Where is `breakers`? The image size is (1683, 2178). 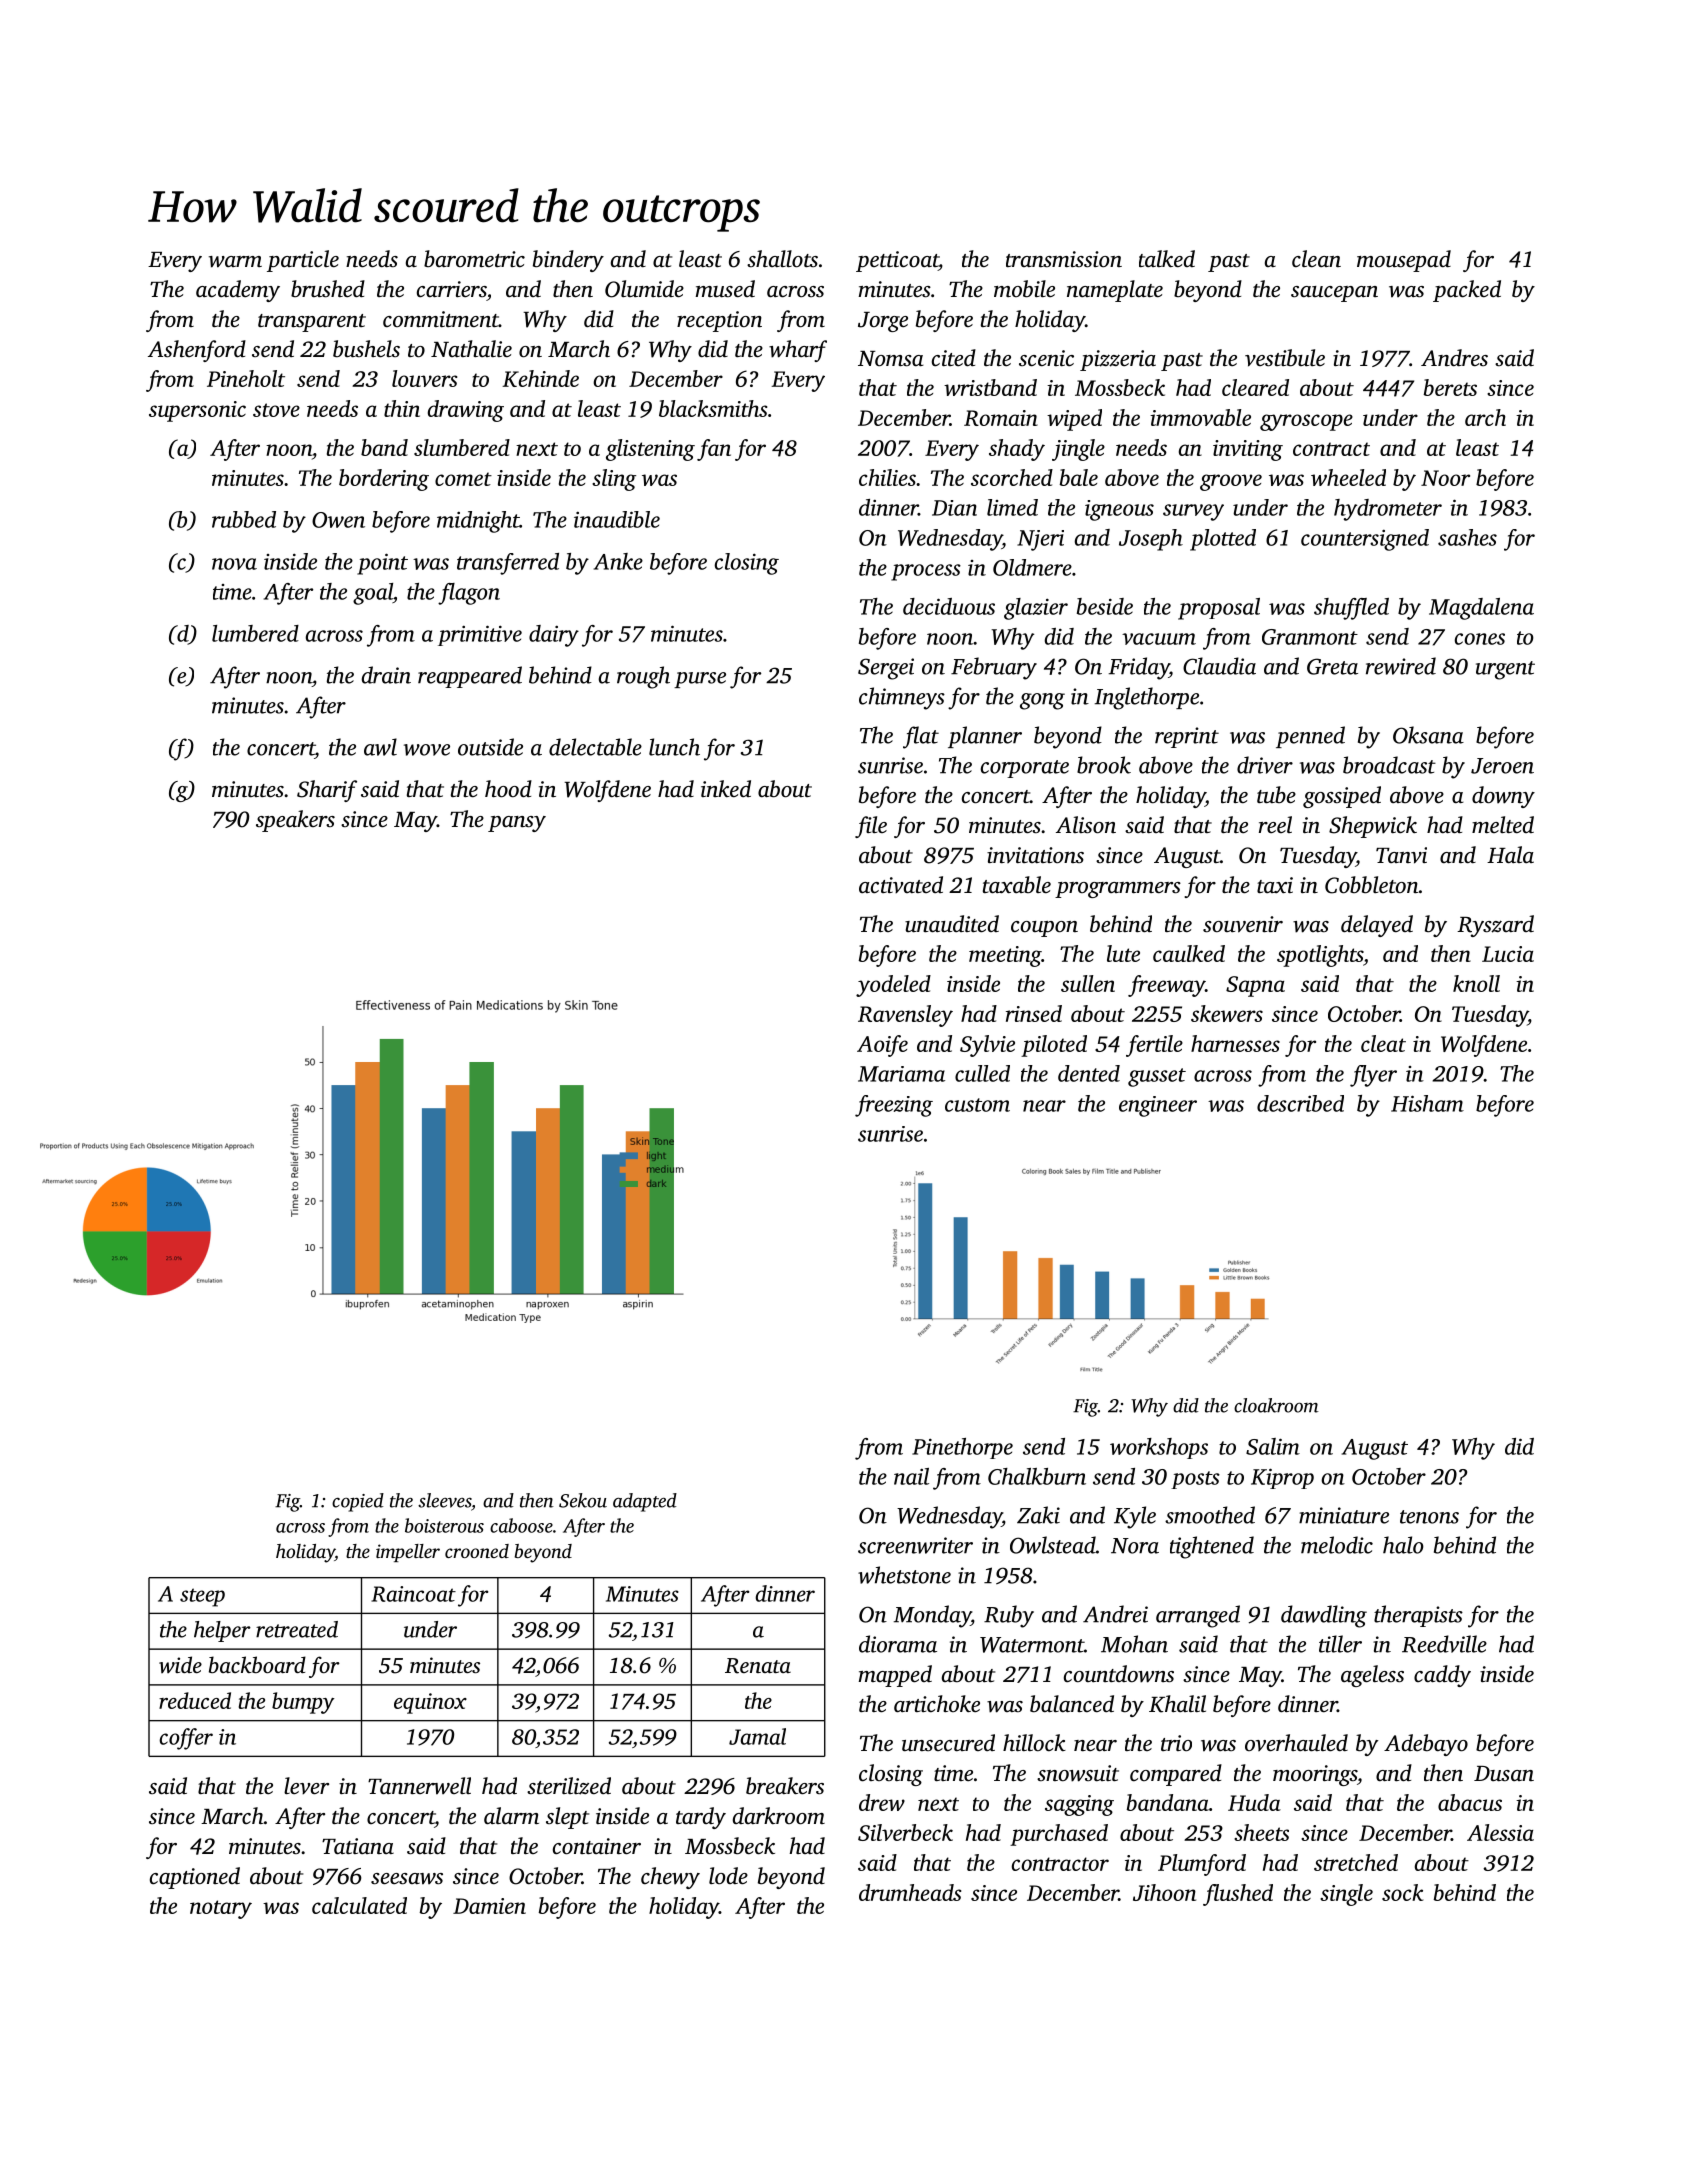
breakers is located at coordinates (785, 1786).
